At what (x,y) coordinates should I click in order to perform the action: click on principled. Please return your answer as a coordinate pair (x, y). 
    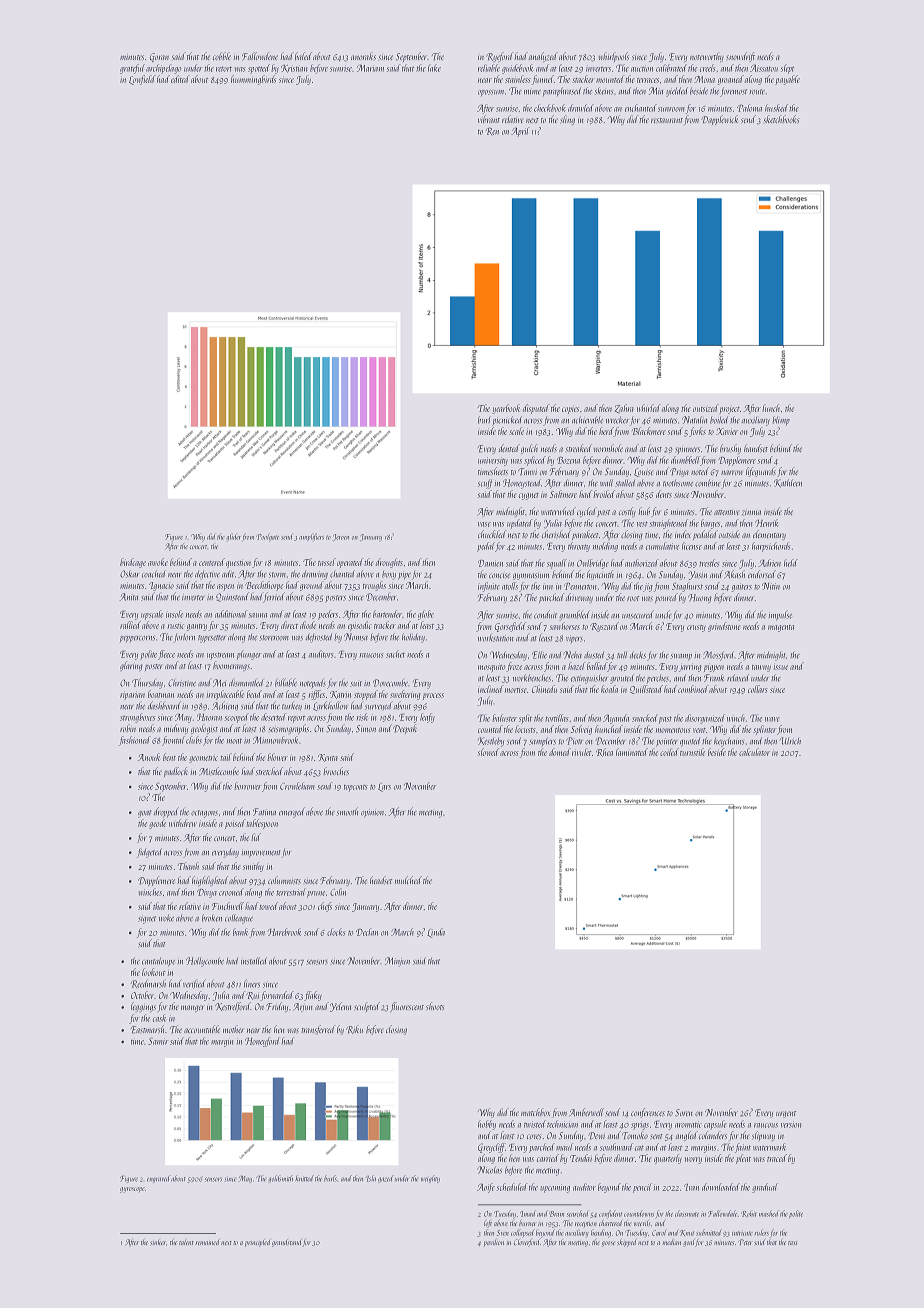
    Looking at the image, I should click on (257, 1243).
